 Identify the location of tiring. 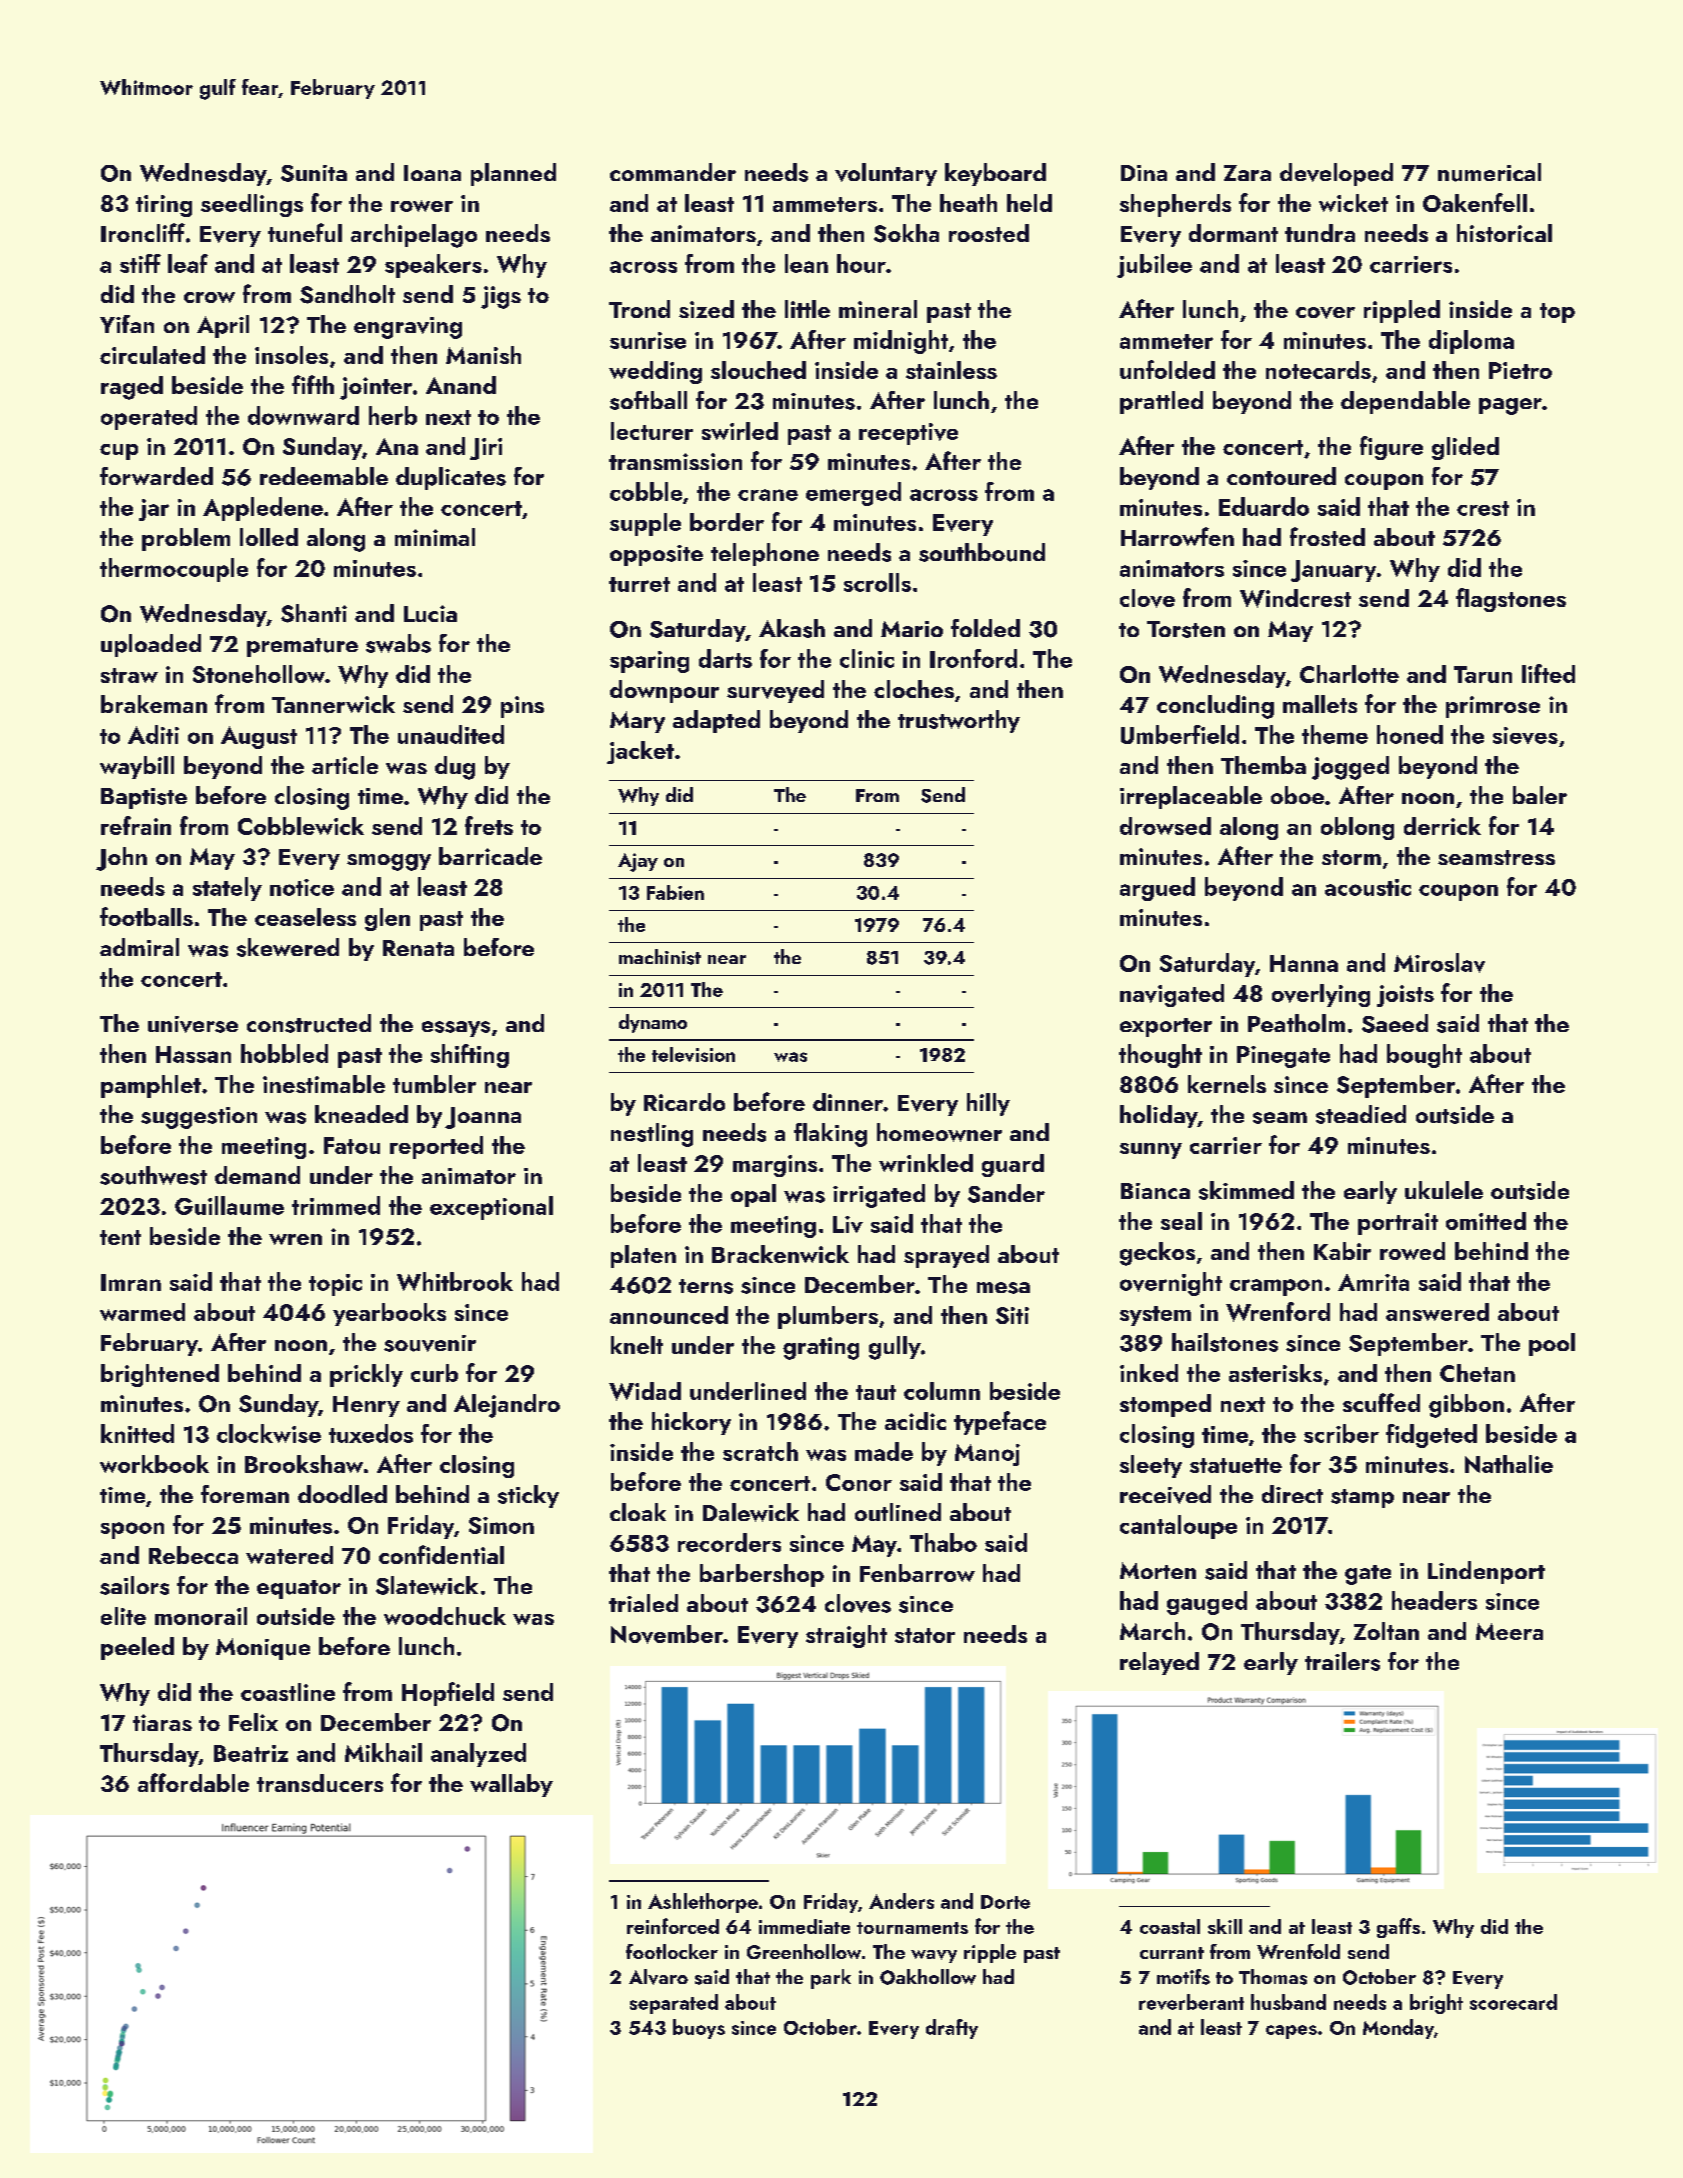
(164, 206).
